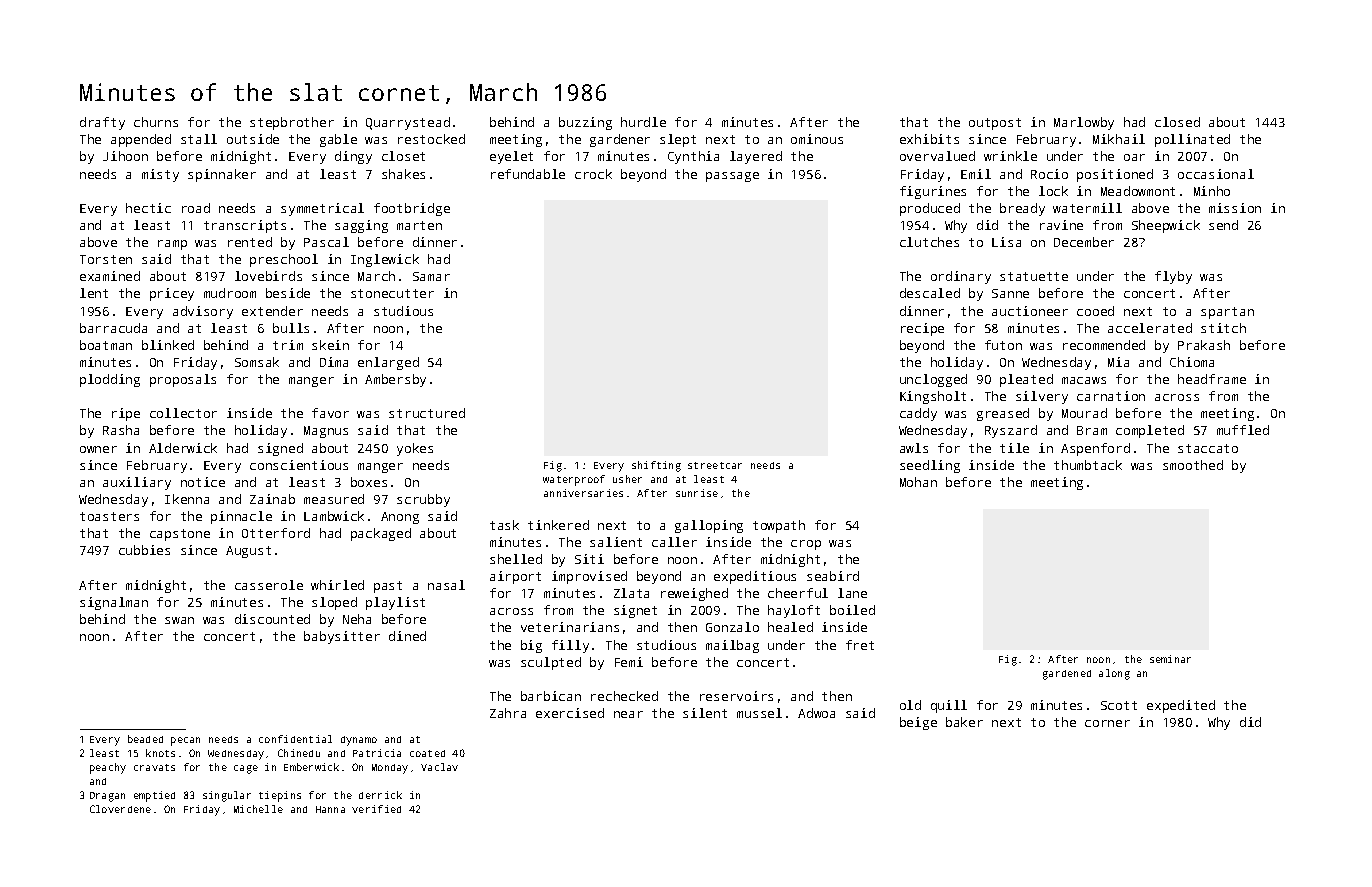  Describe the element at coordinates (392, 293) in the page. I see `stonecutter` at that location.
